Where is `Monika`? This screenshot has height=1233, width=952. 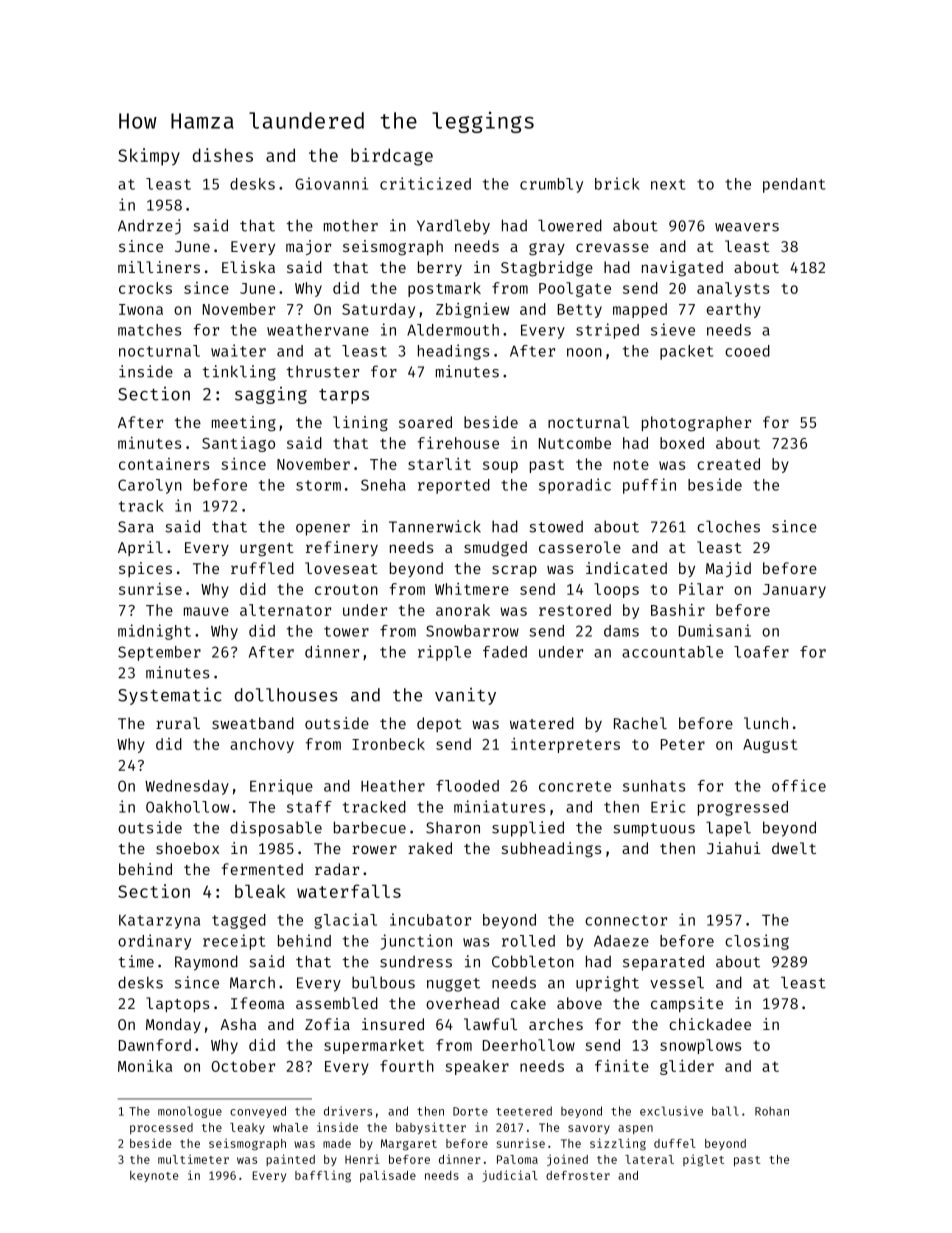 Monika is located at coordinates (145, 1066).
